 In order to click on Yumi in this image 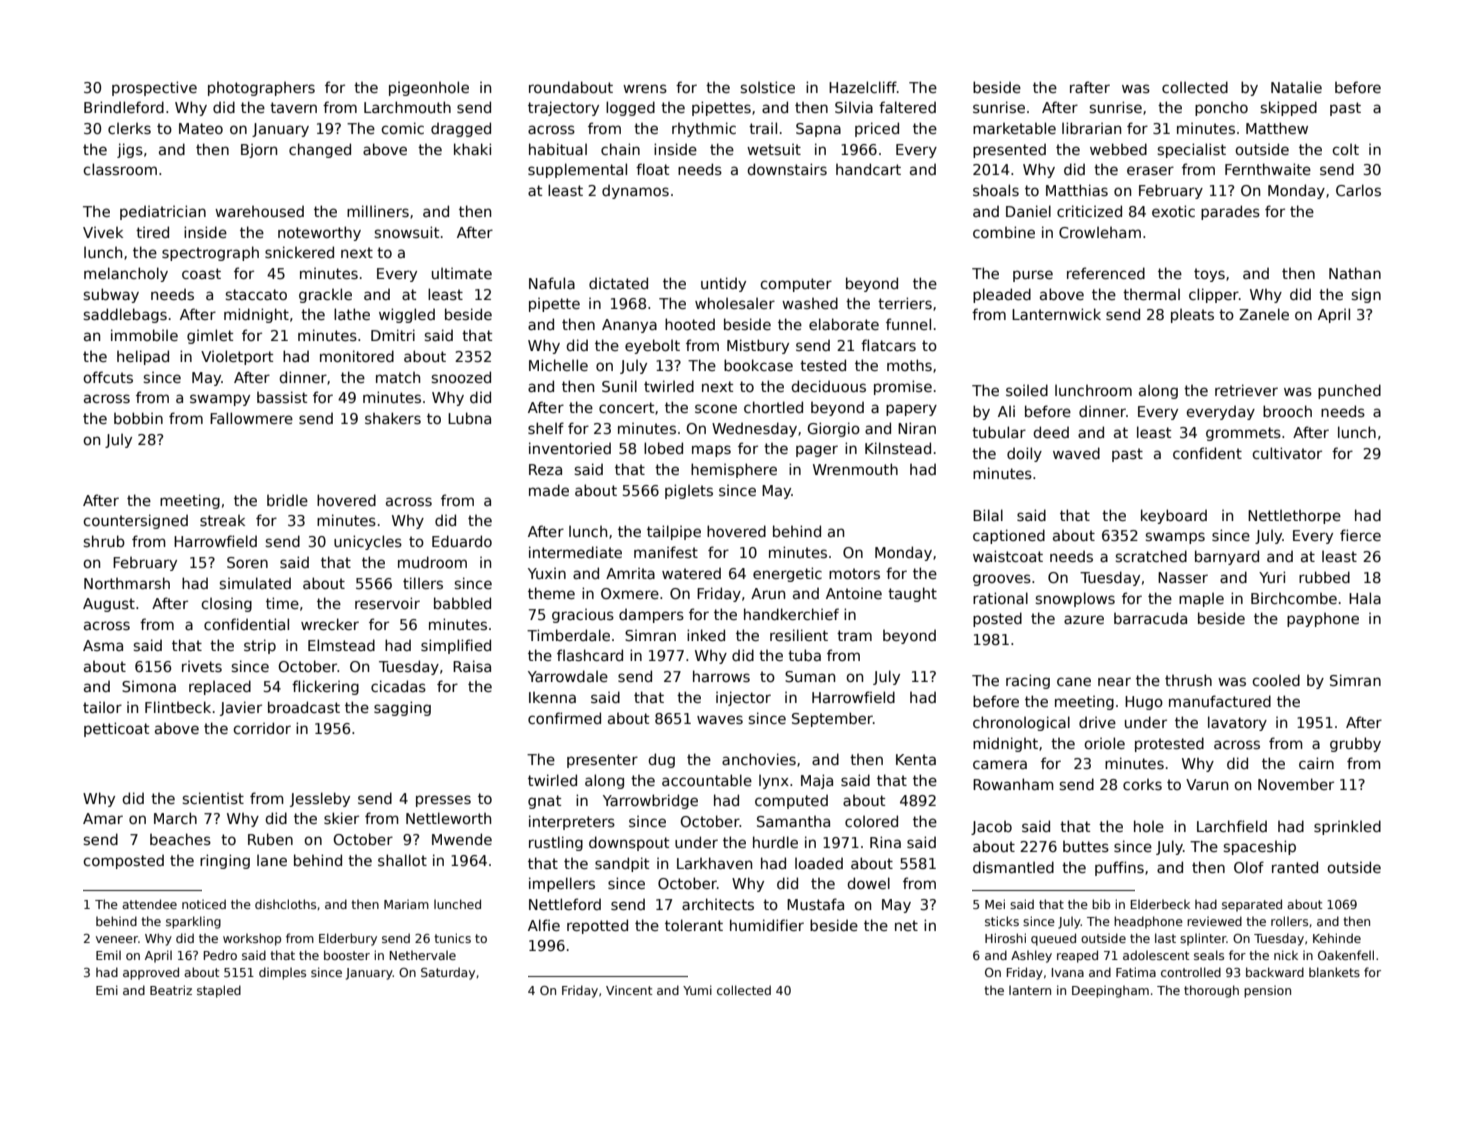, I will do `click(697, 990)`.
